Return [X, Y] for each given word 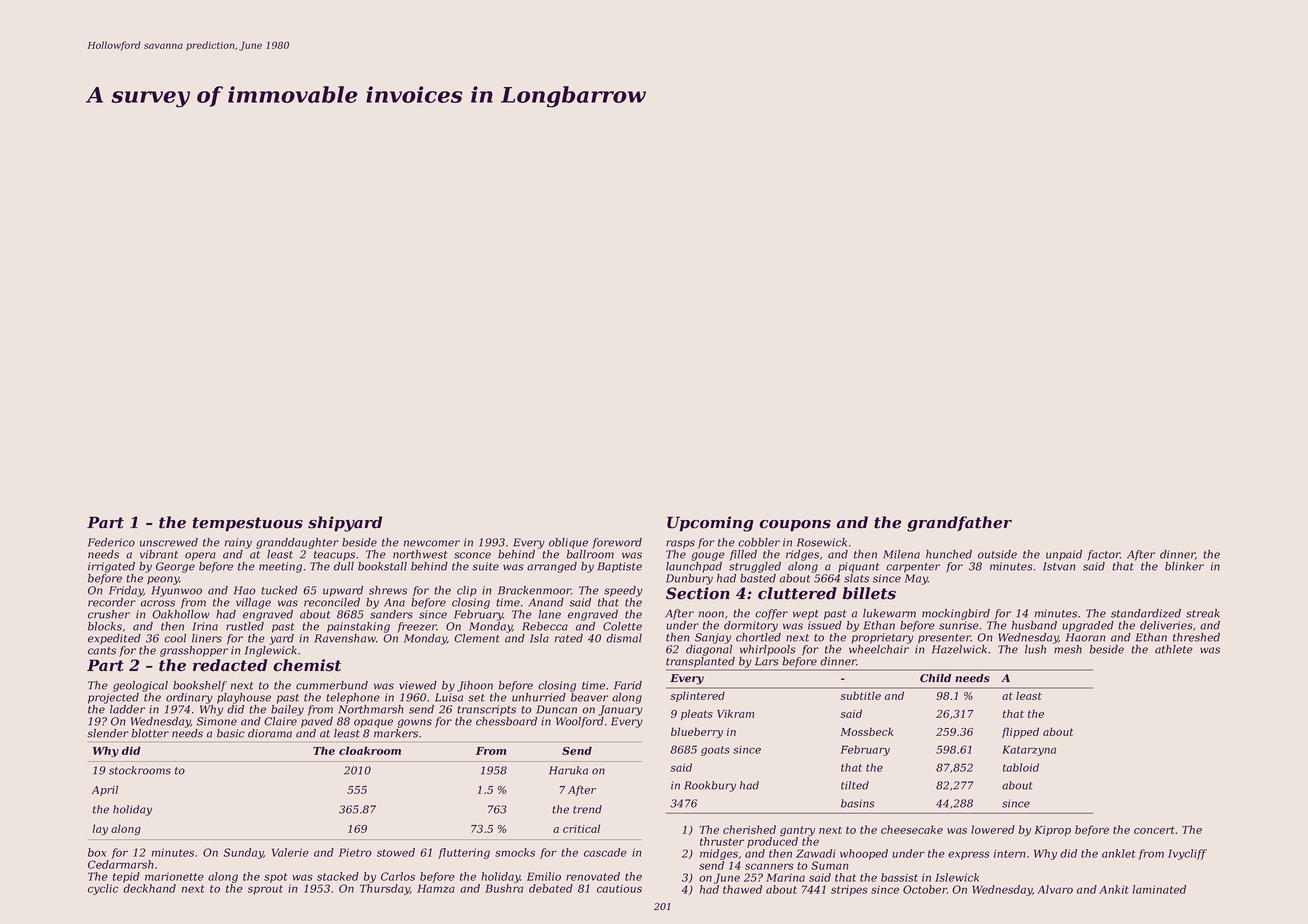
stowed [396, 852]
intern [1010, 853]
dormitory [751, 626]
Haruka [568, 770]
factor [1103, 555]
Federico [111, 542]
